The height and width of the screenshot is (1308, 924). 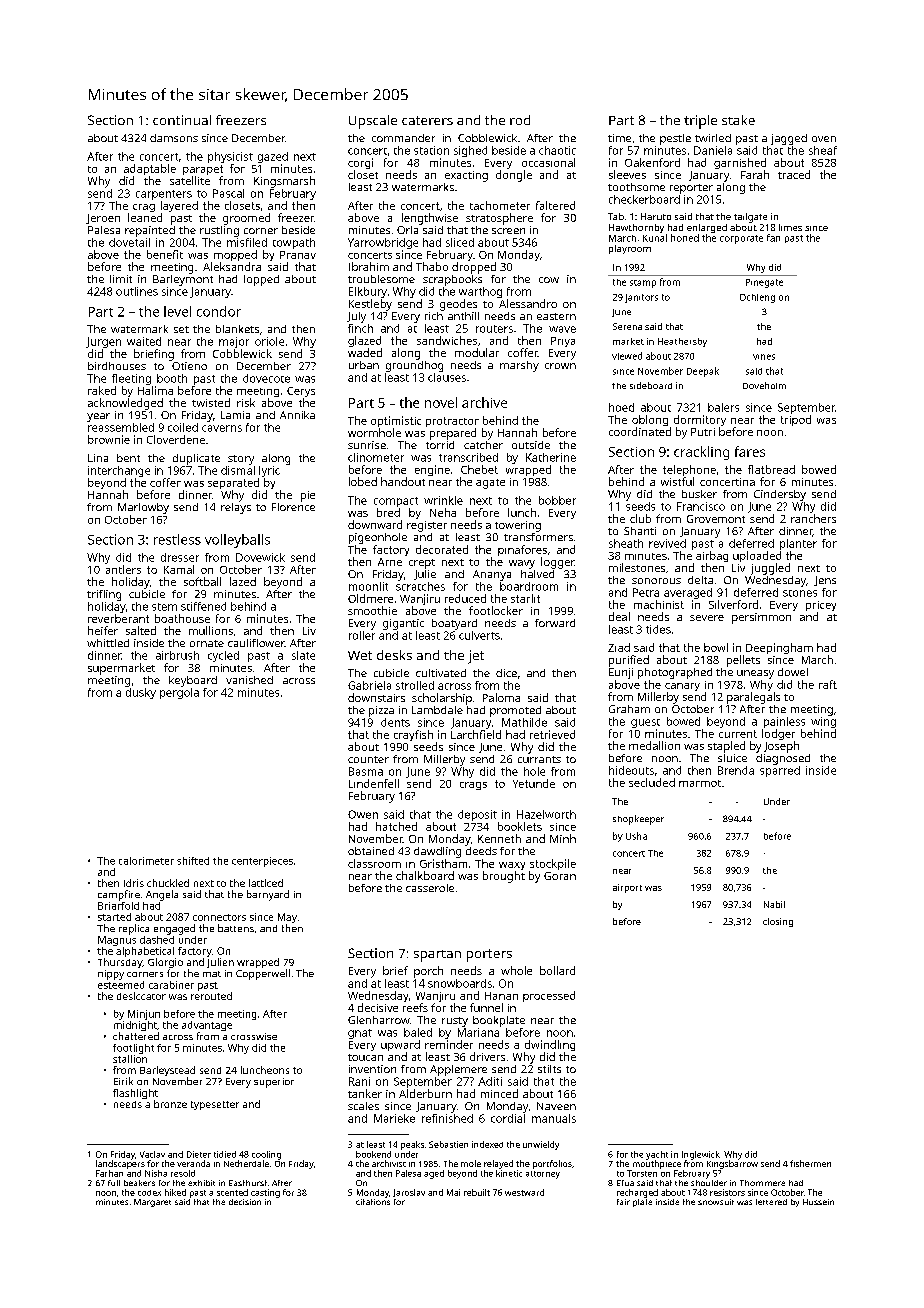 I want to click on bollard, so click(x=557, y=970).
